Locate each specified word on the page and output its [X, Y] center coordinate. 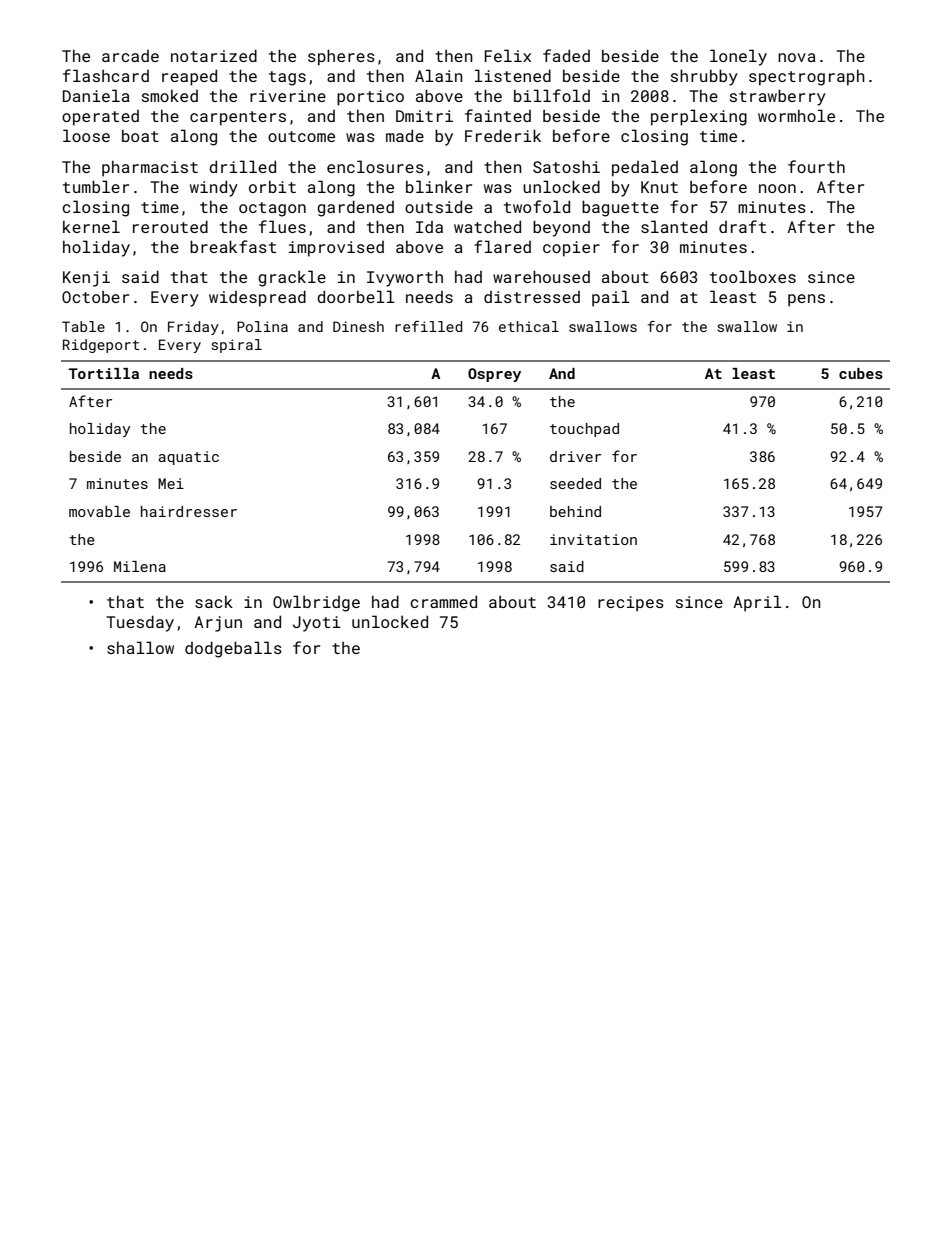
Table [83, 326]
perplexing [699, 117]
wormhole [796, 115]
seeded [575, 483]
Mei [171, 483]
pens [806, 300]
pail [611, 298]
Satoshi [566, 166]
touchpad [584, 430]
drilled [242, 166]
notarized [214, 55]
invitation [593, 539]
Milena [140, 566]
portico [370, 98]
